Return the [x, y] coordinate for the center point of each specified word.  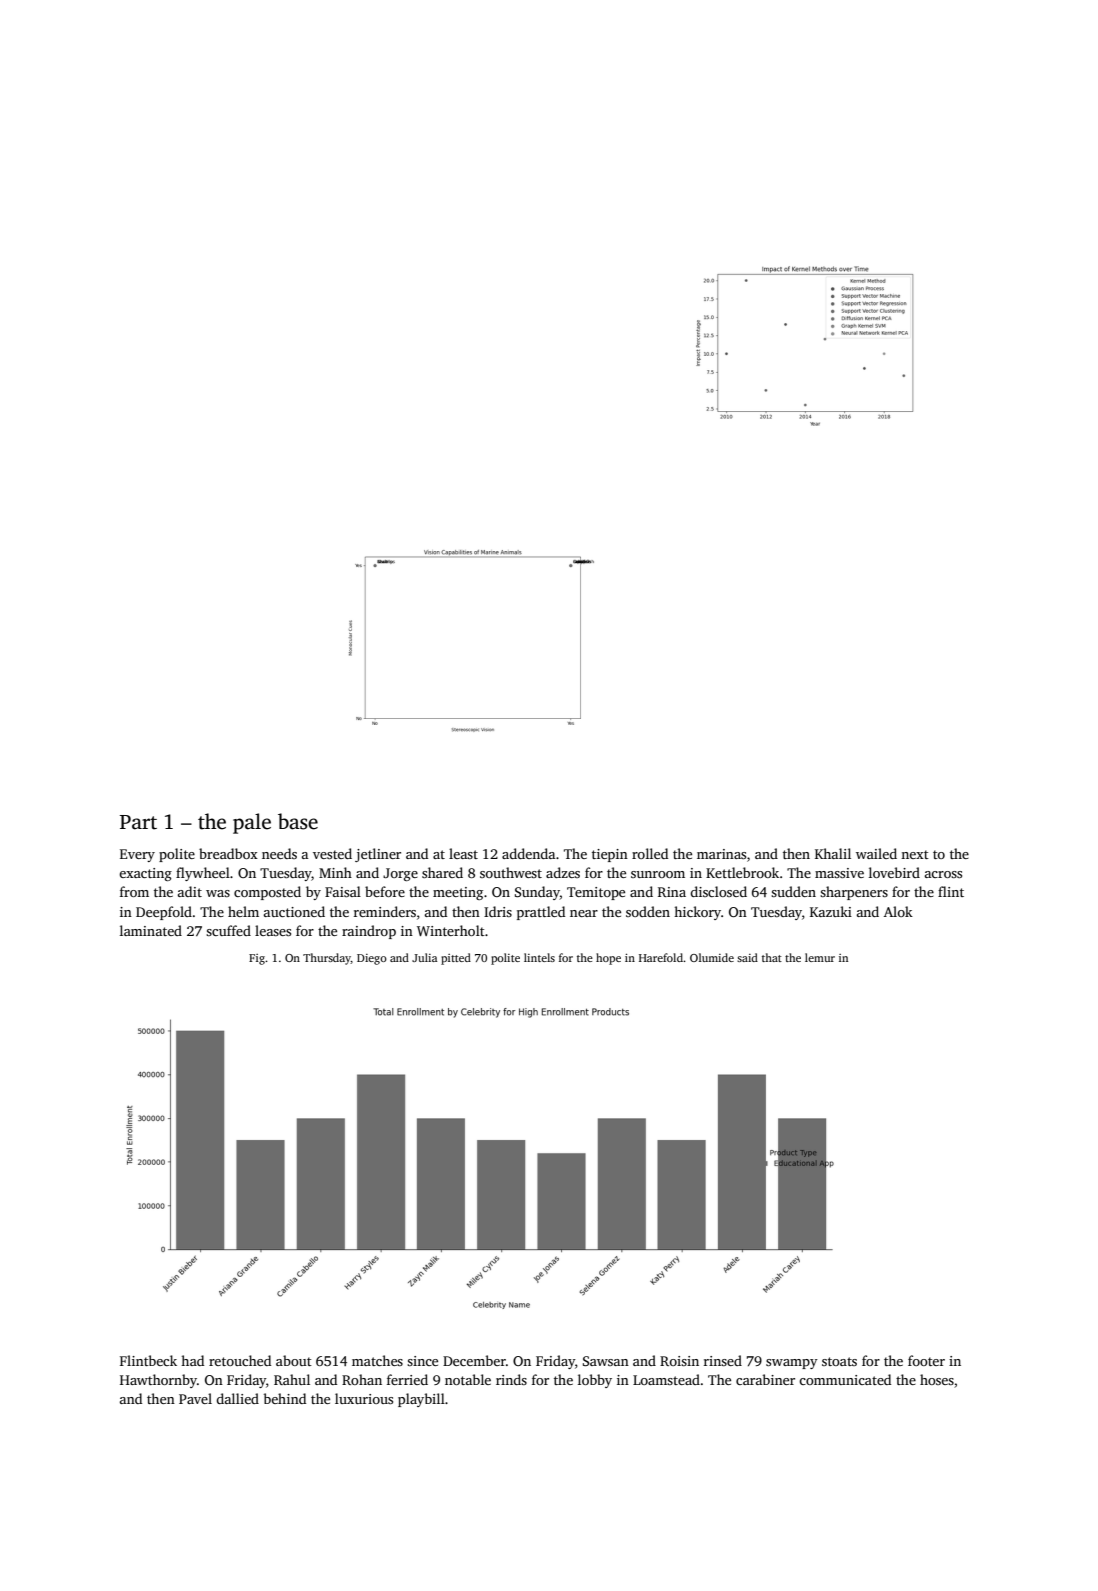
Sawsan [606, 1361]
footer [926, 1360]
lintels [539, 957]
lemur [820, 957]
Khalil [833, 853]
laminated [151, 930]
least [463, 853]
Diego [372, 959]
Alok [898, 911]
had [192, 1360]
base [298, 821]
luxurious [364, 1398]
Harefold [661, 957]
